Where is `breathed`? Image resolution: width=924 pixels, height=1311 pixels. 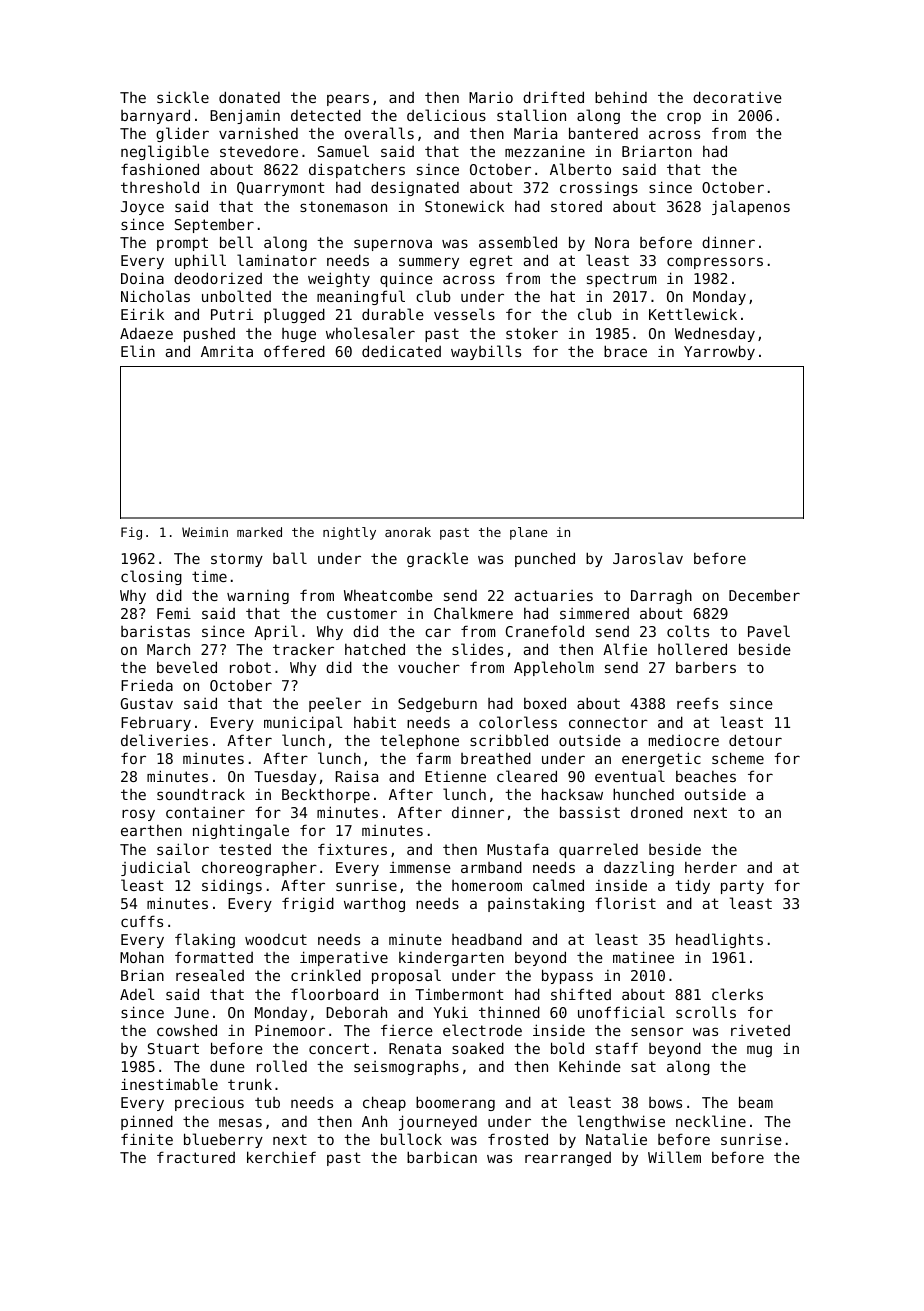 breathed is located at coordinates (496, 758).
